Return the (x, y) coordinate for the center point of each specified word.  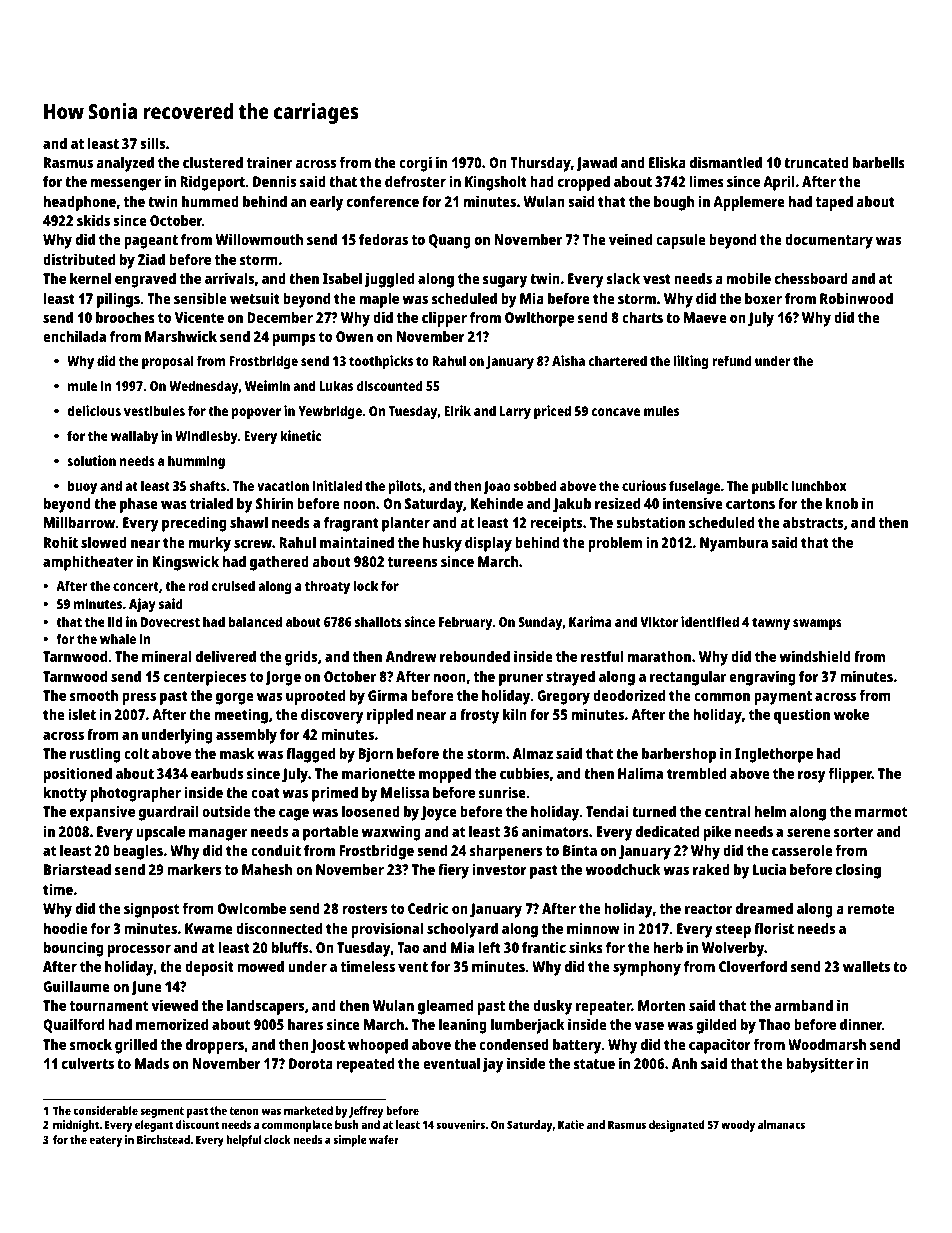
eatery (105, 1141)
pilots (405, 487)
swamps (817, 625)
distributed (79, 259)
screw (253, 543)
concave (615, 412)
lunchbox (819, 485)
